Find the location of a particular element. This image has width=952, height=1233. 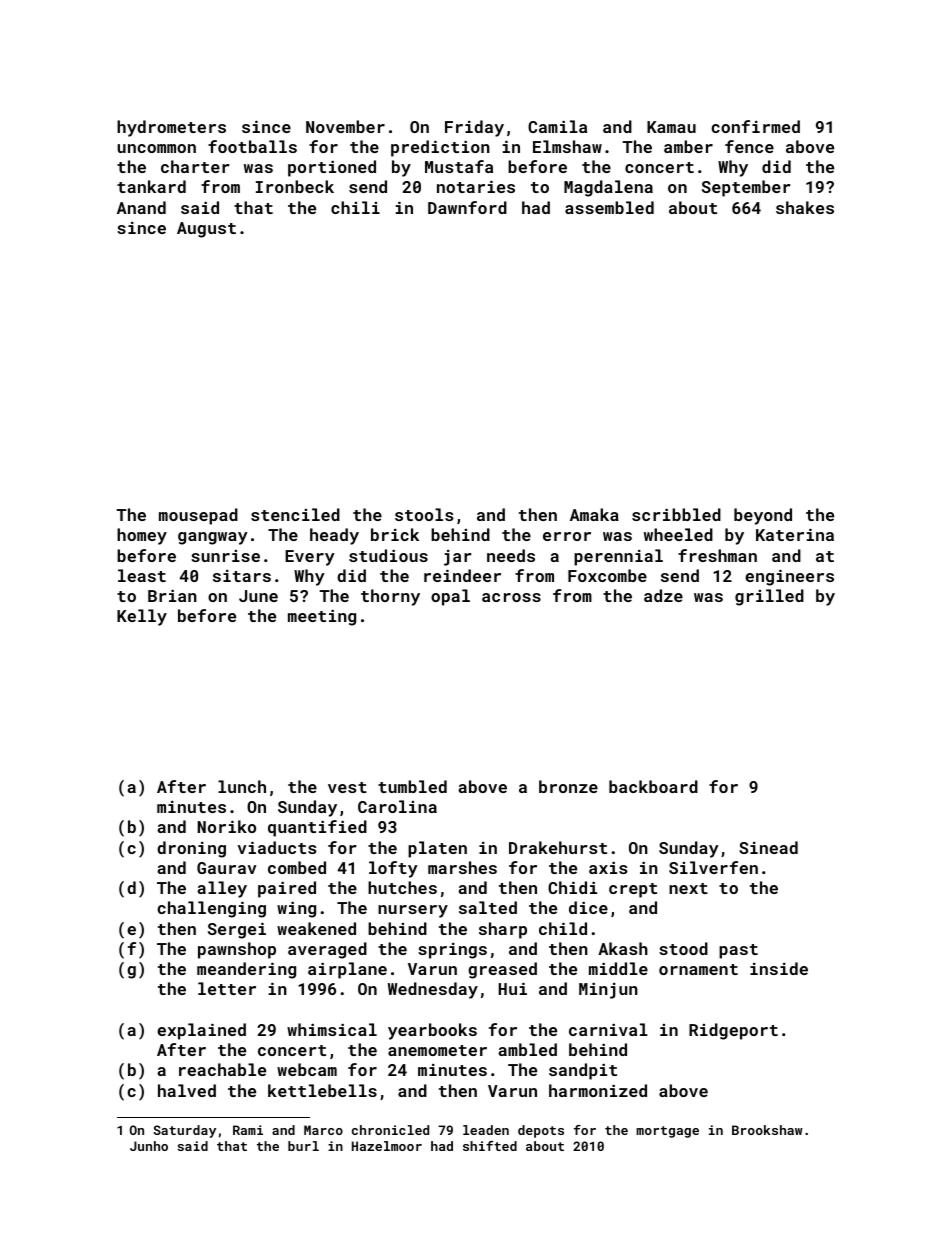

explained is located at coordinates (201, 1031).
